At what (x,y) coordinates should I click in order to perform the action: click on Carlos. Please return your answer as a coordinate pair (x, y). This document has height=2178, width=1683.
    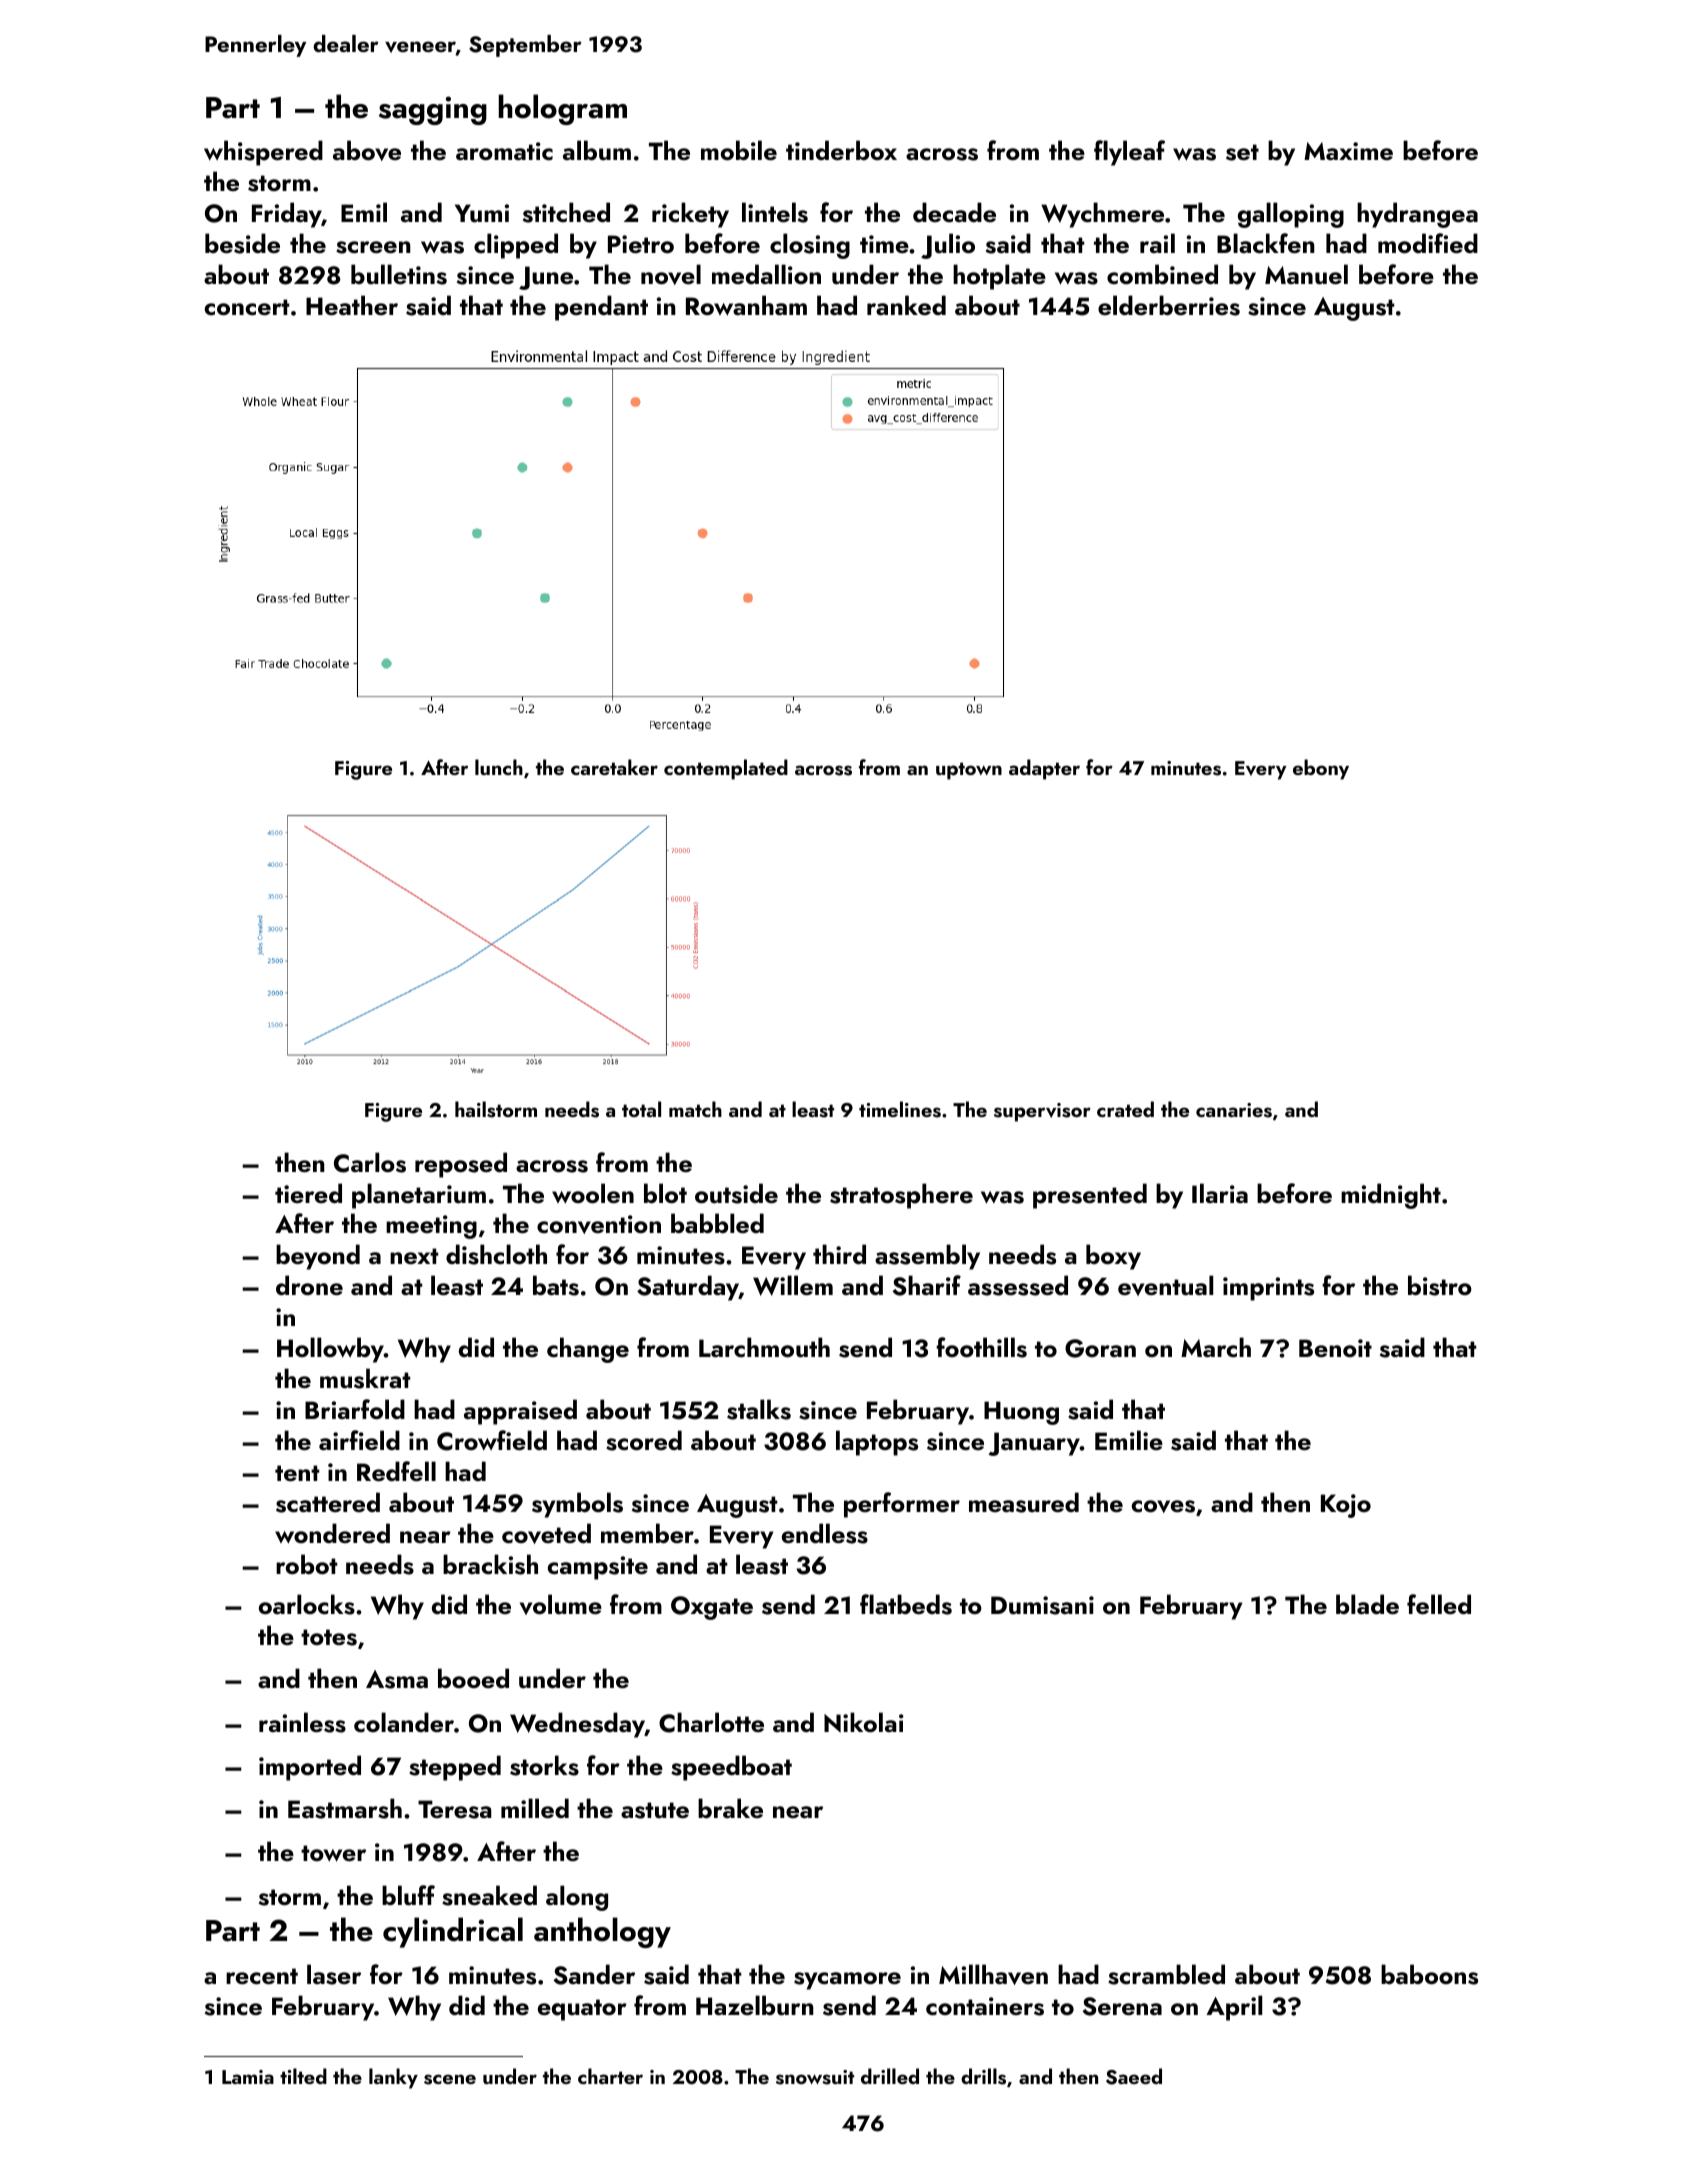
    Looking at the image, I should click on (370, 1162).
